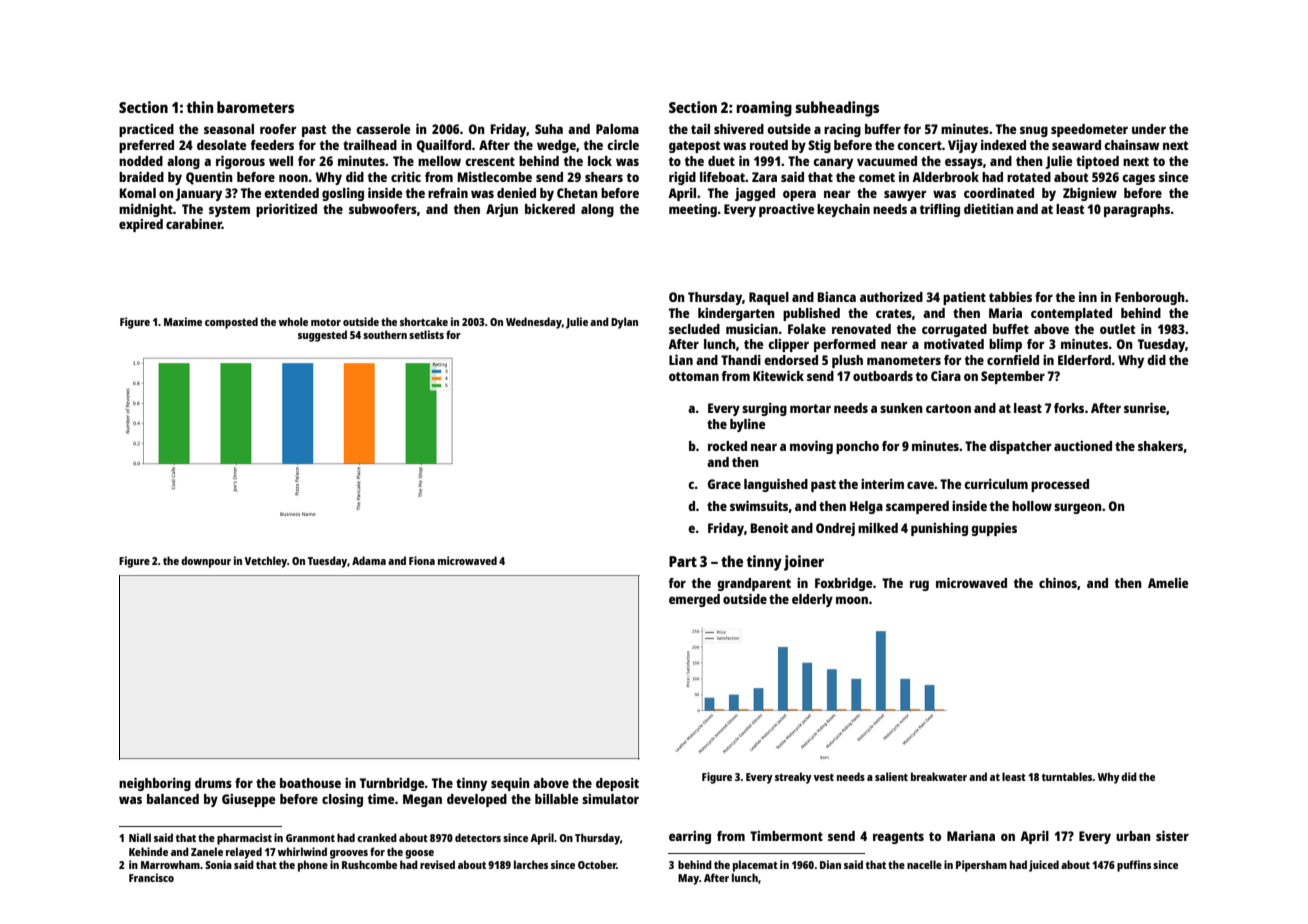 This screenshot has height=924, width=1308. What do you see at coordinates (1078, 508) in the screenshot?
I see `surgeon` at bounding box center [1078, 508].
